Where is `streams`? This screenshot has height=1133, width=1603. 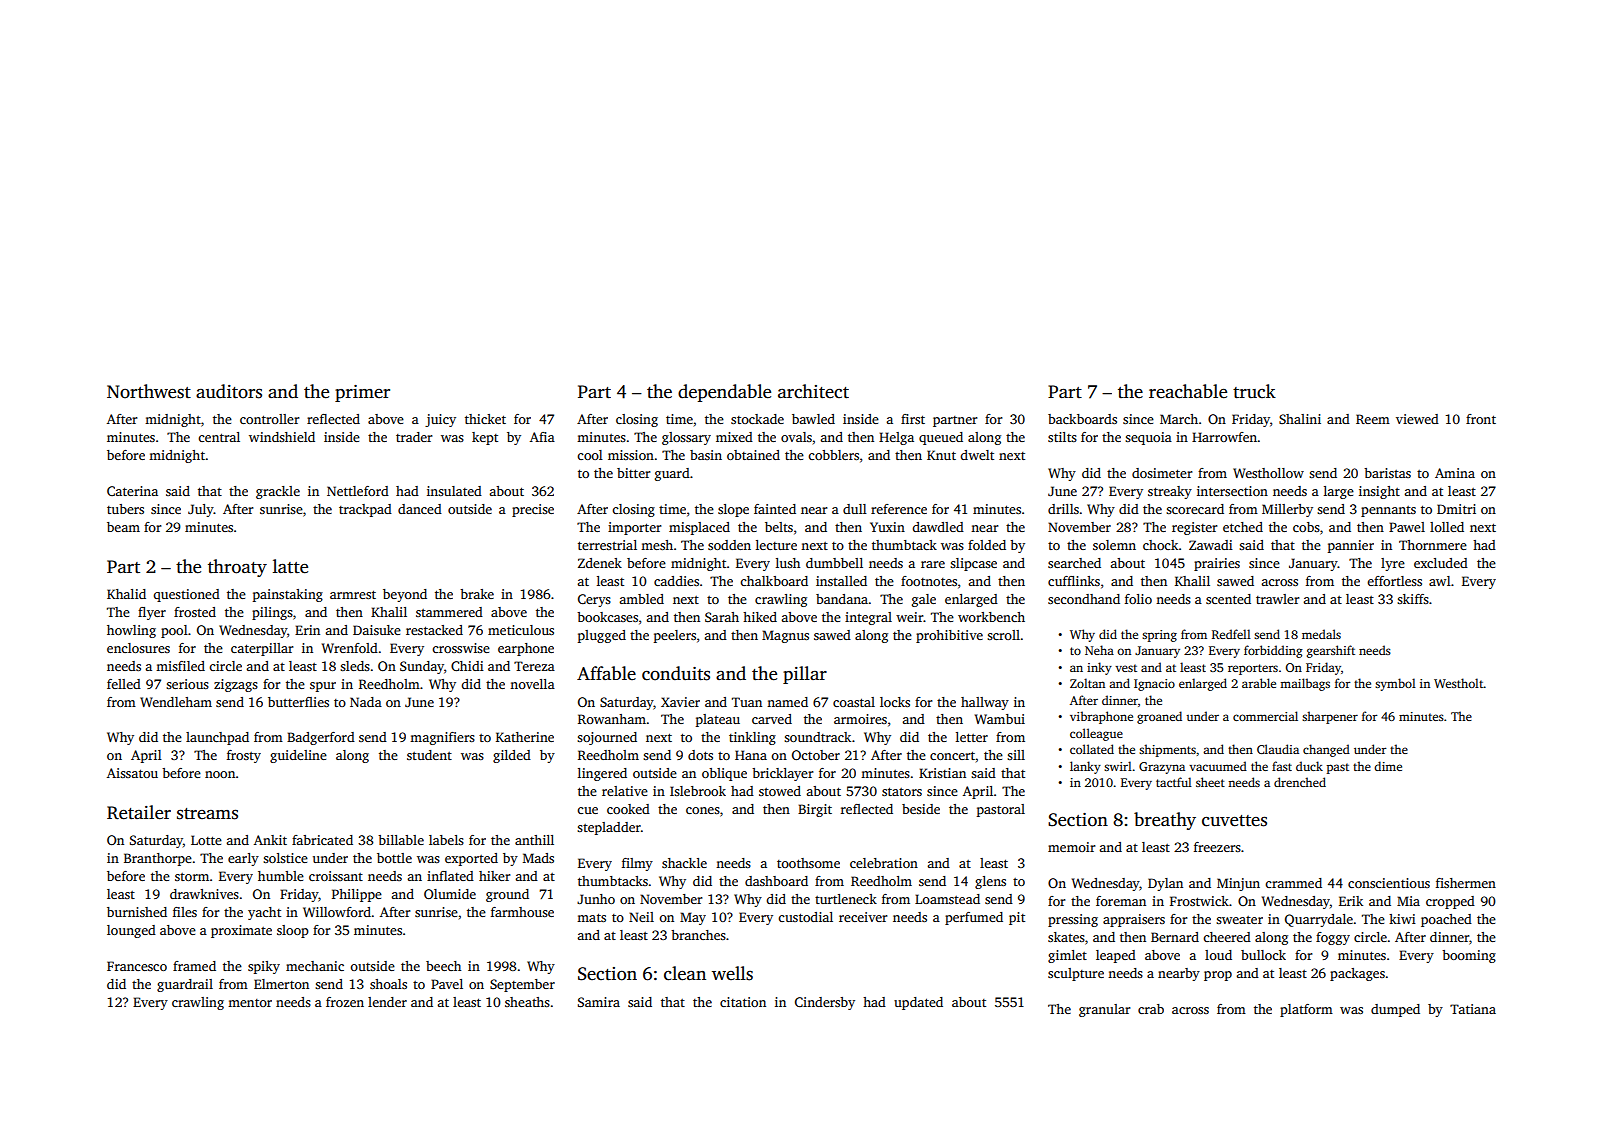
streams is located at coordinates (207, 814).
